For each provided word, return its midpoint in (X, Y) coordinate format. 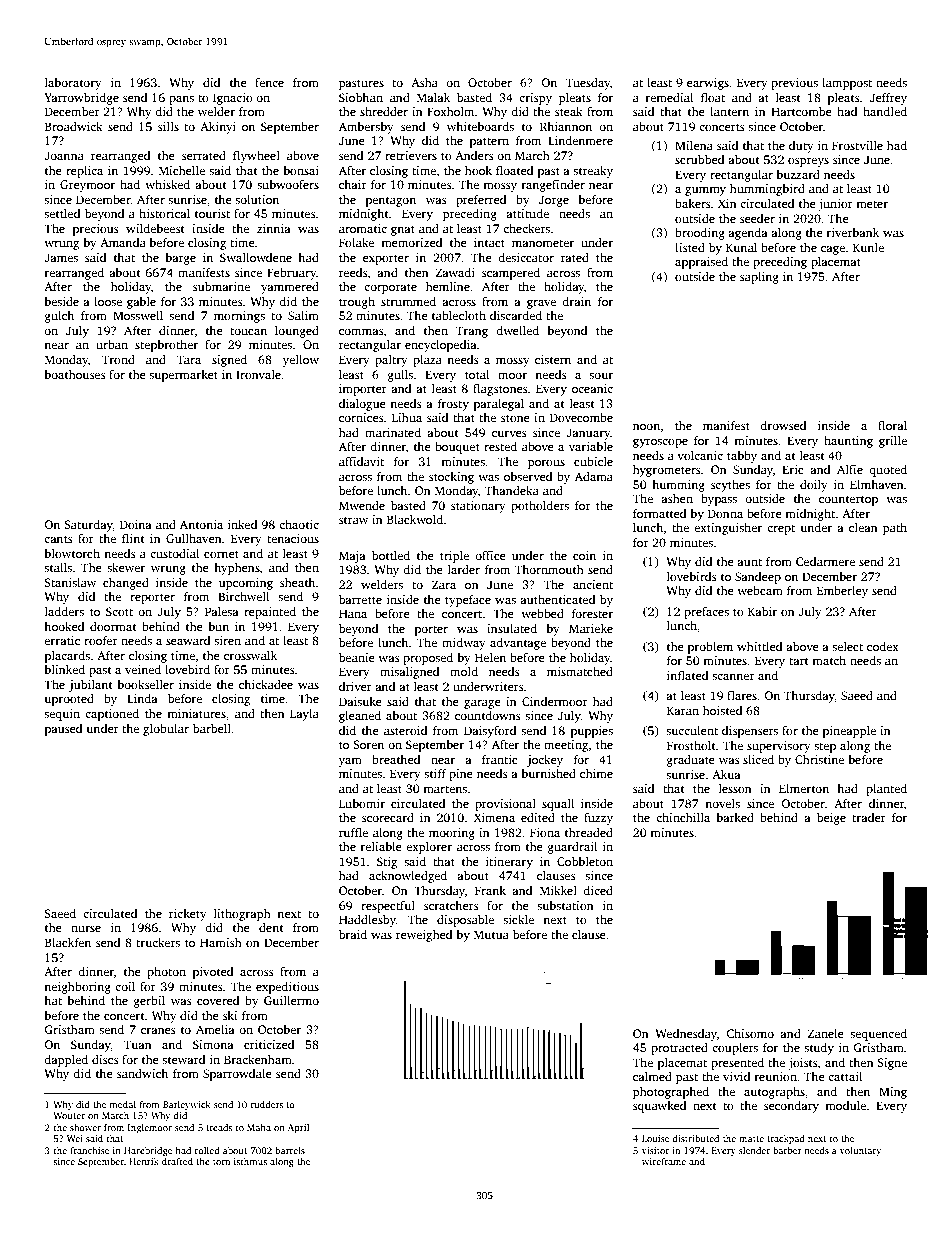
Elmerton (804, 788)
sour (601, 376)
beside (61, 301)
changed (126, 584)
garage (482, 704)
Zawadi (455, 272)
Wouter (69, 1115)
